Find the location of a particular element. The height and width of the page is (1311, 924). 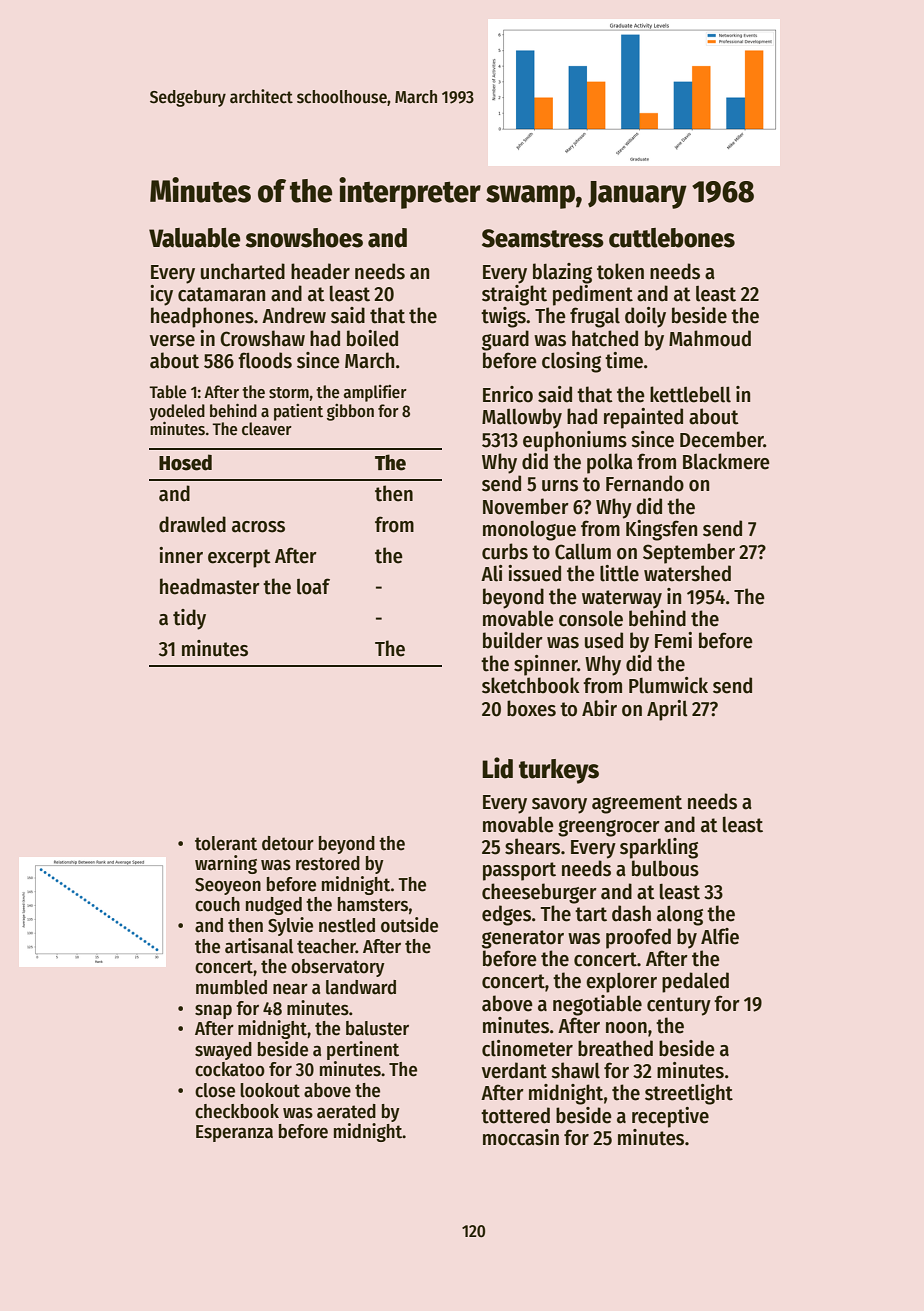

cuttlebones is located at coordinates (672, 238).
